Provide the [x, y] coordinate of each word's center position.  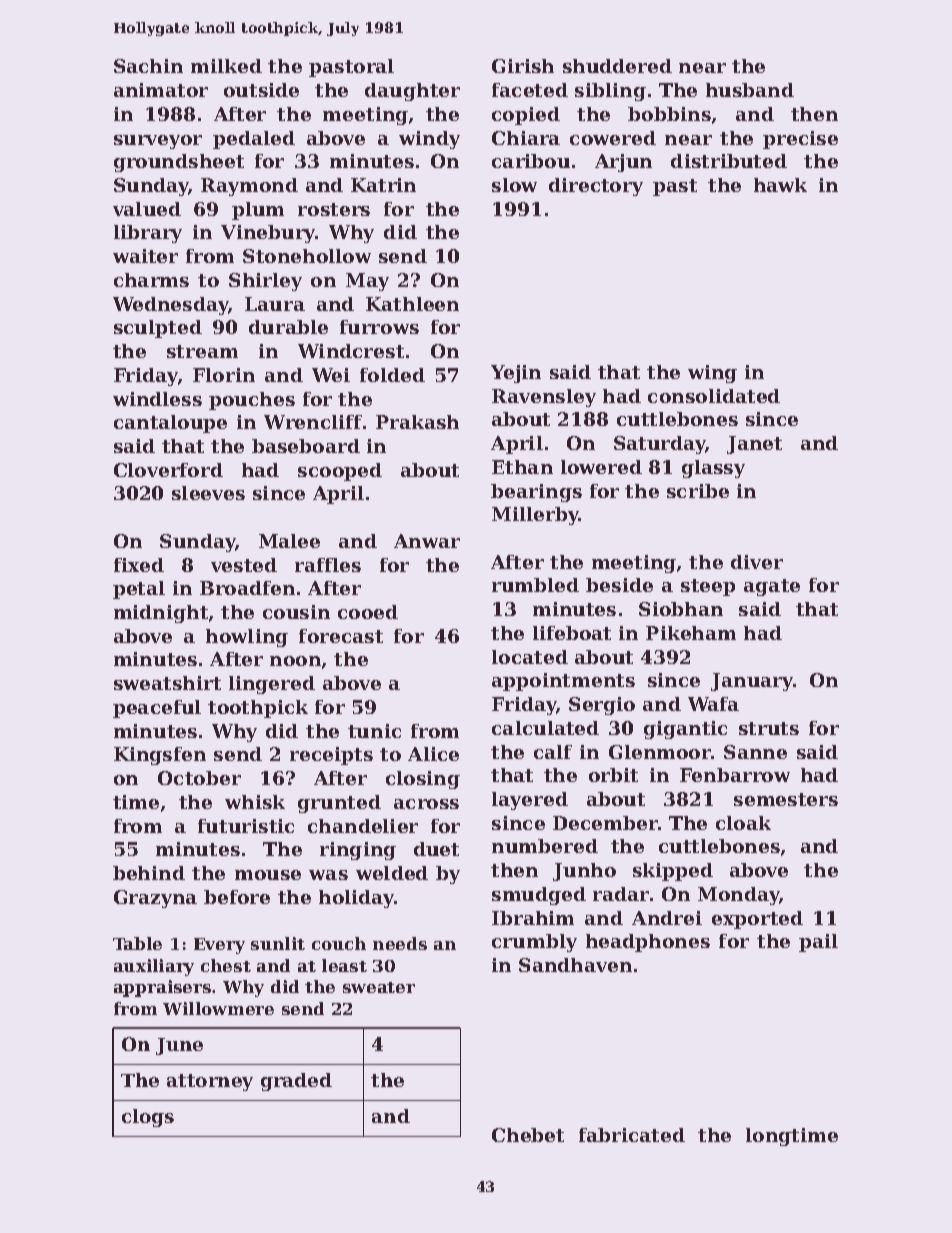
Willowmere [218, 1008]
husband [750, 90]
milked [226, 66]
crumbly [534, 943]
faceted [530, 90]
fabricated [632, 1135]
